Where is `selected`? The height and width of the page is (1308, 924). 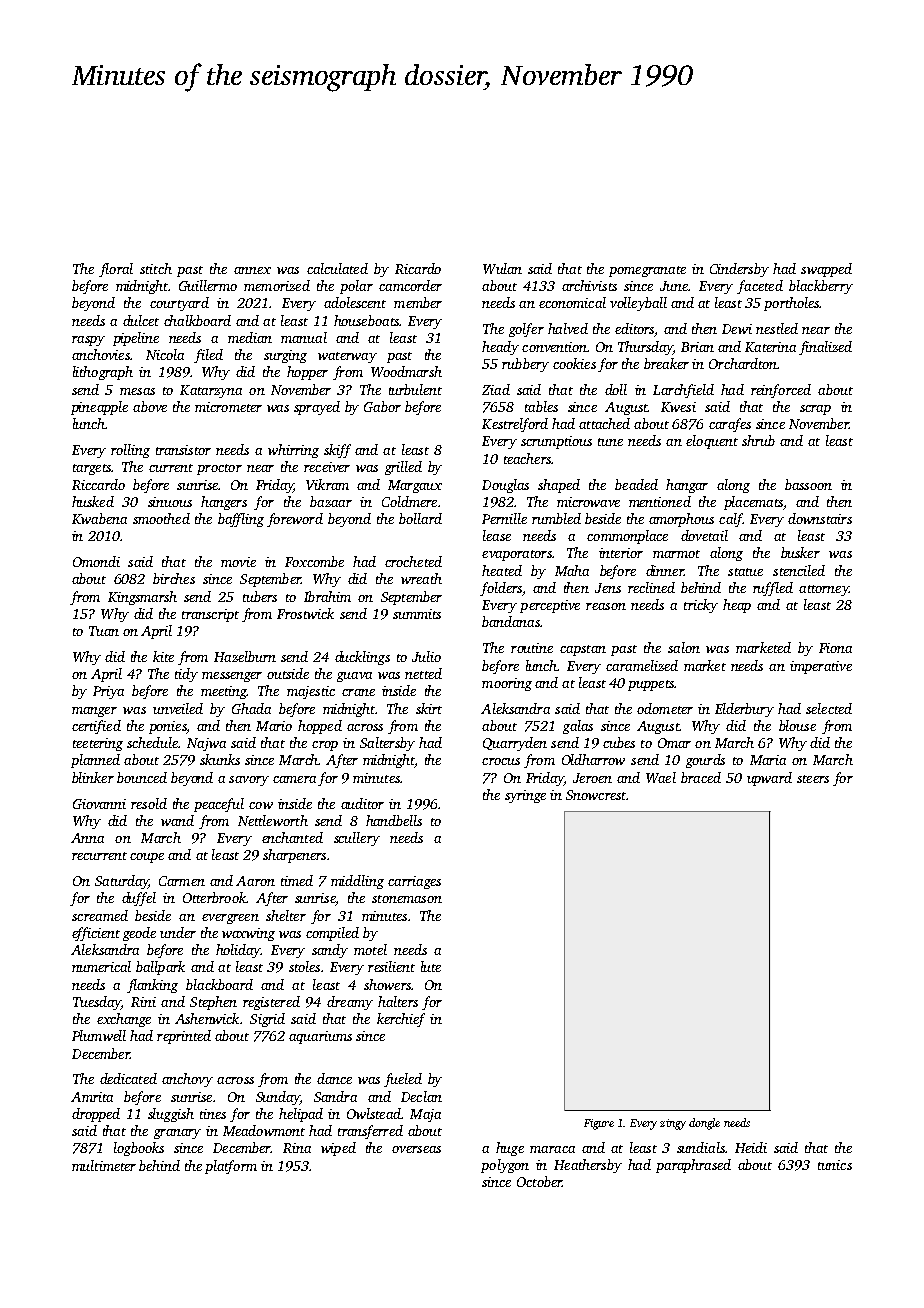 selected is located at coordinates (829, 708).
